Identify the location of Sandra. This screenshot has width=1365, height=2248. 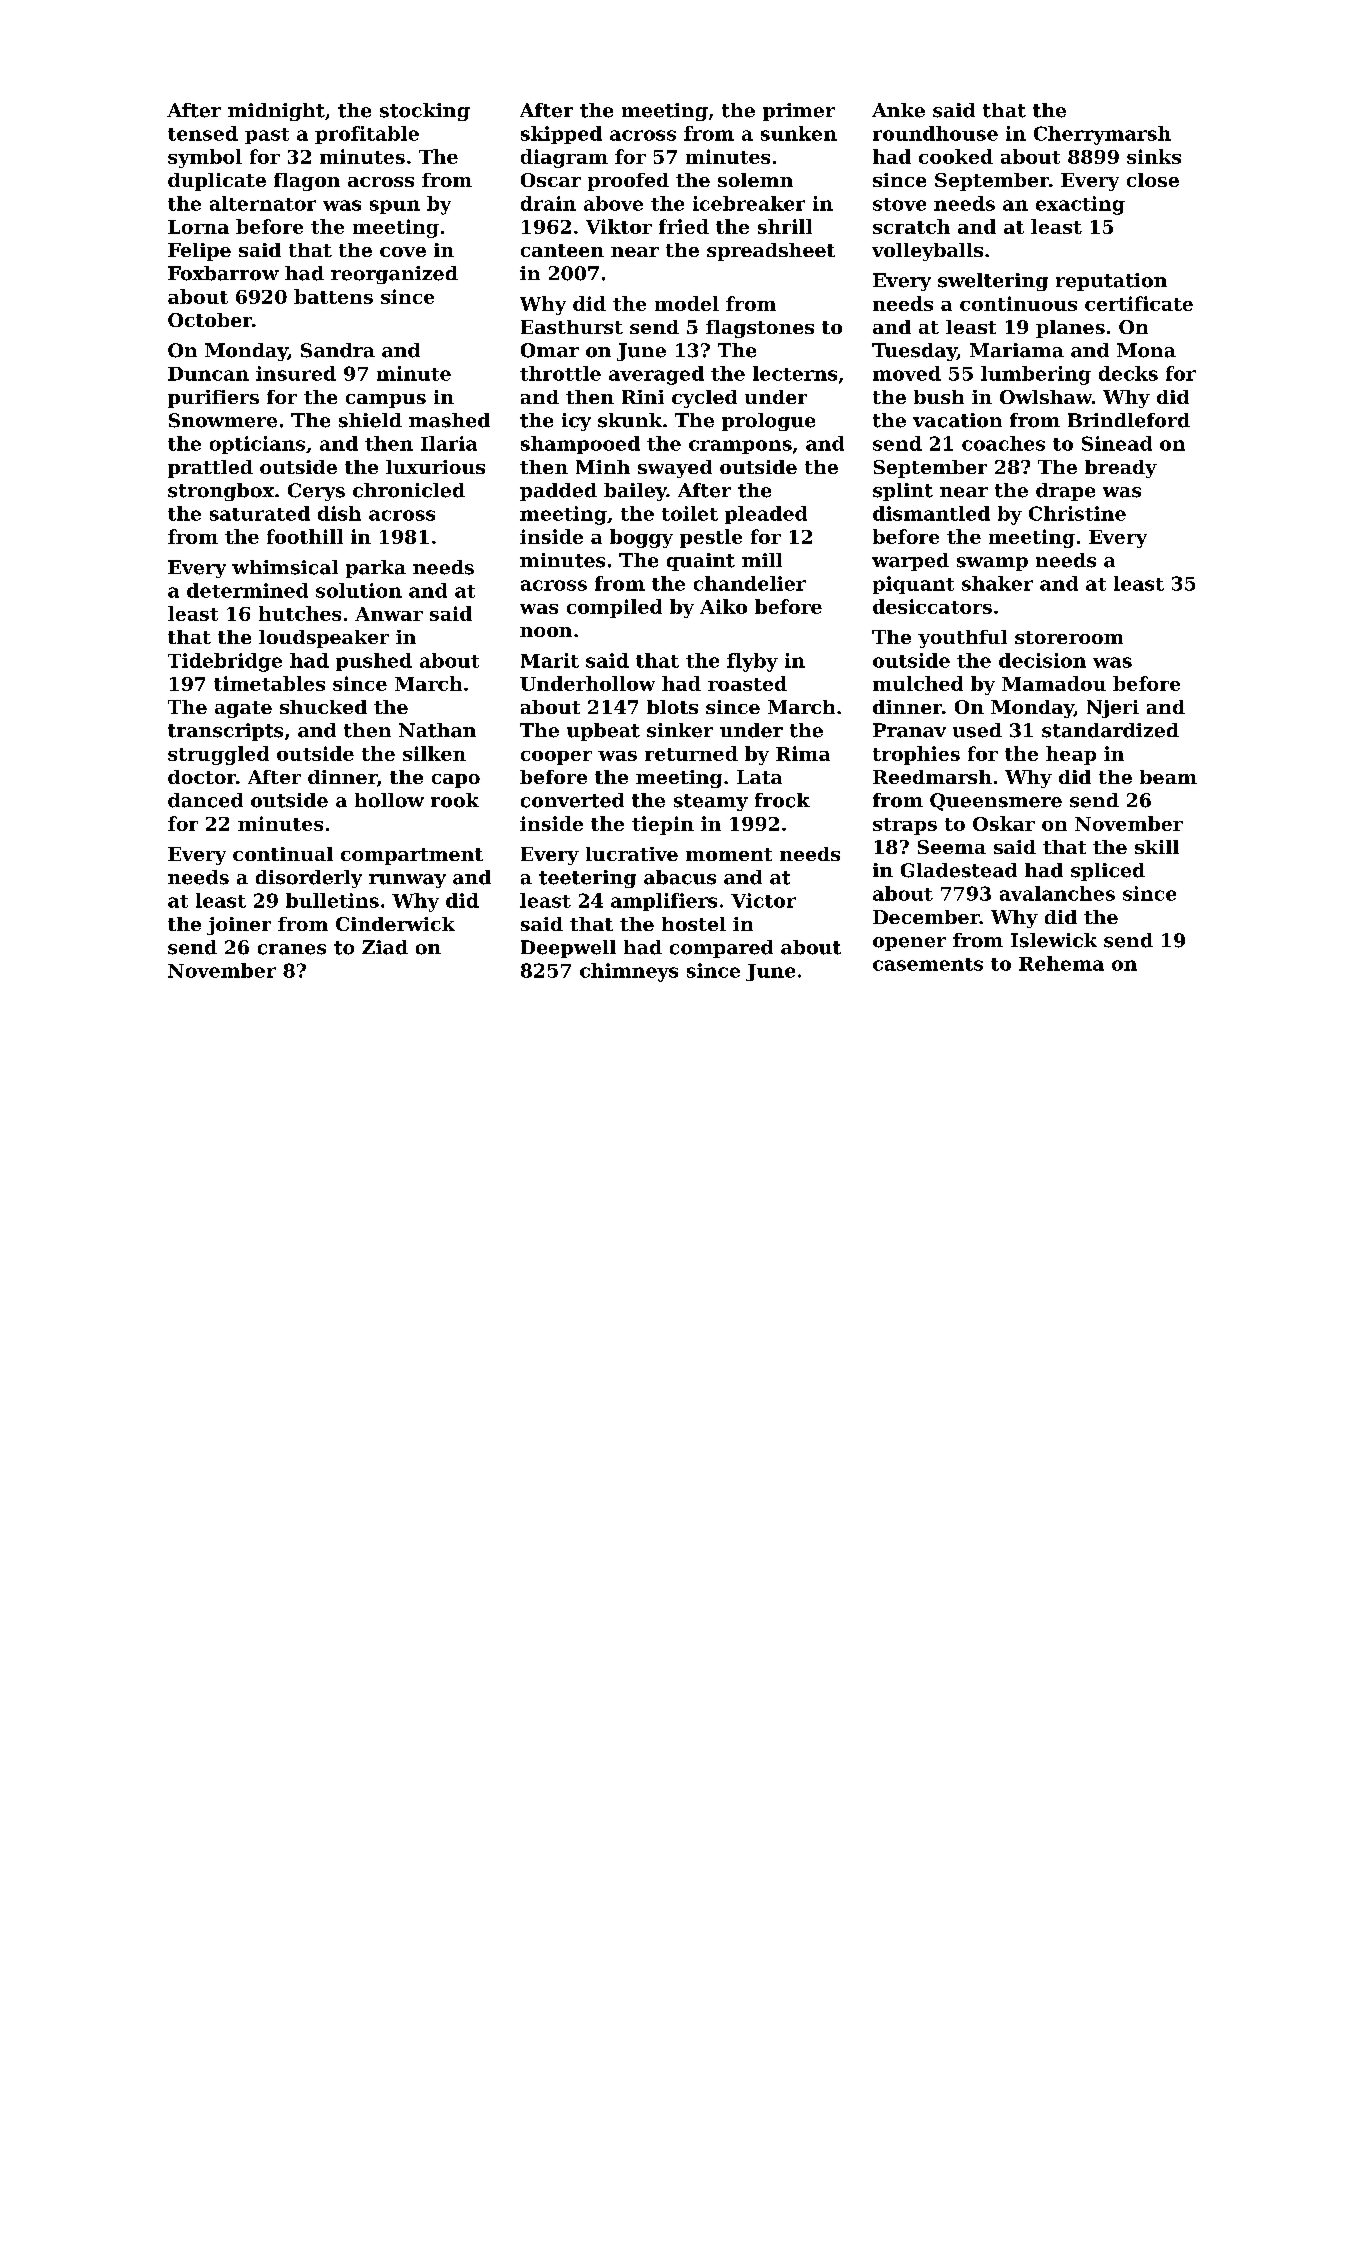
(338, 350).
